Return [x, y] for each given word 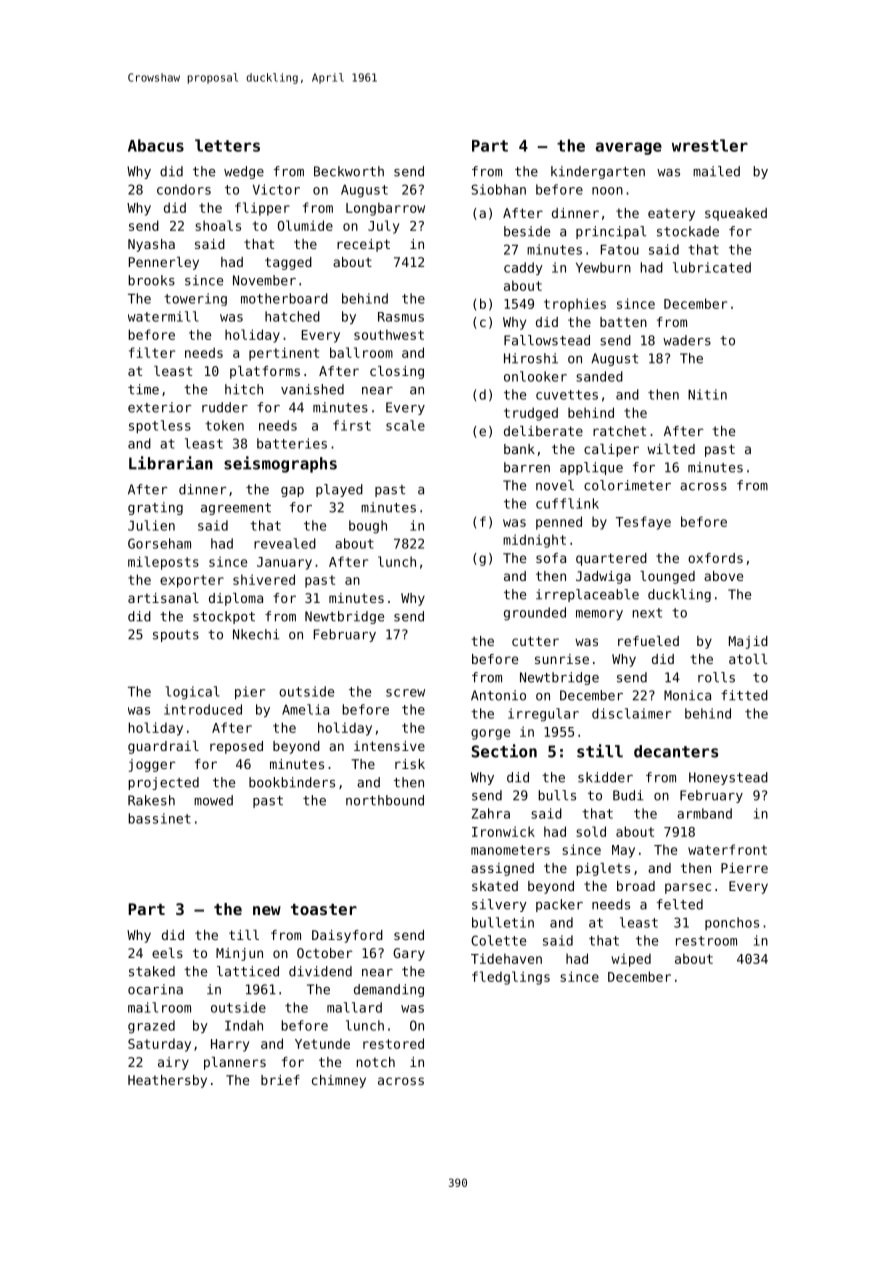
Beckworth [349, 171]
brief [280, 1080]
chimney [339, 1081]
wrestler [710, 145]
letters [227, 145]
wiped [631, 960]
